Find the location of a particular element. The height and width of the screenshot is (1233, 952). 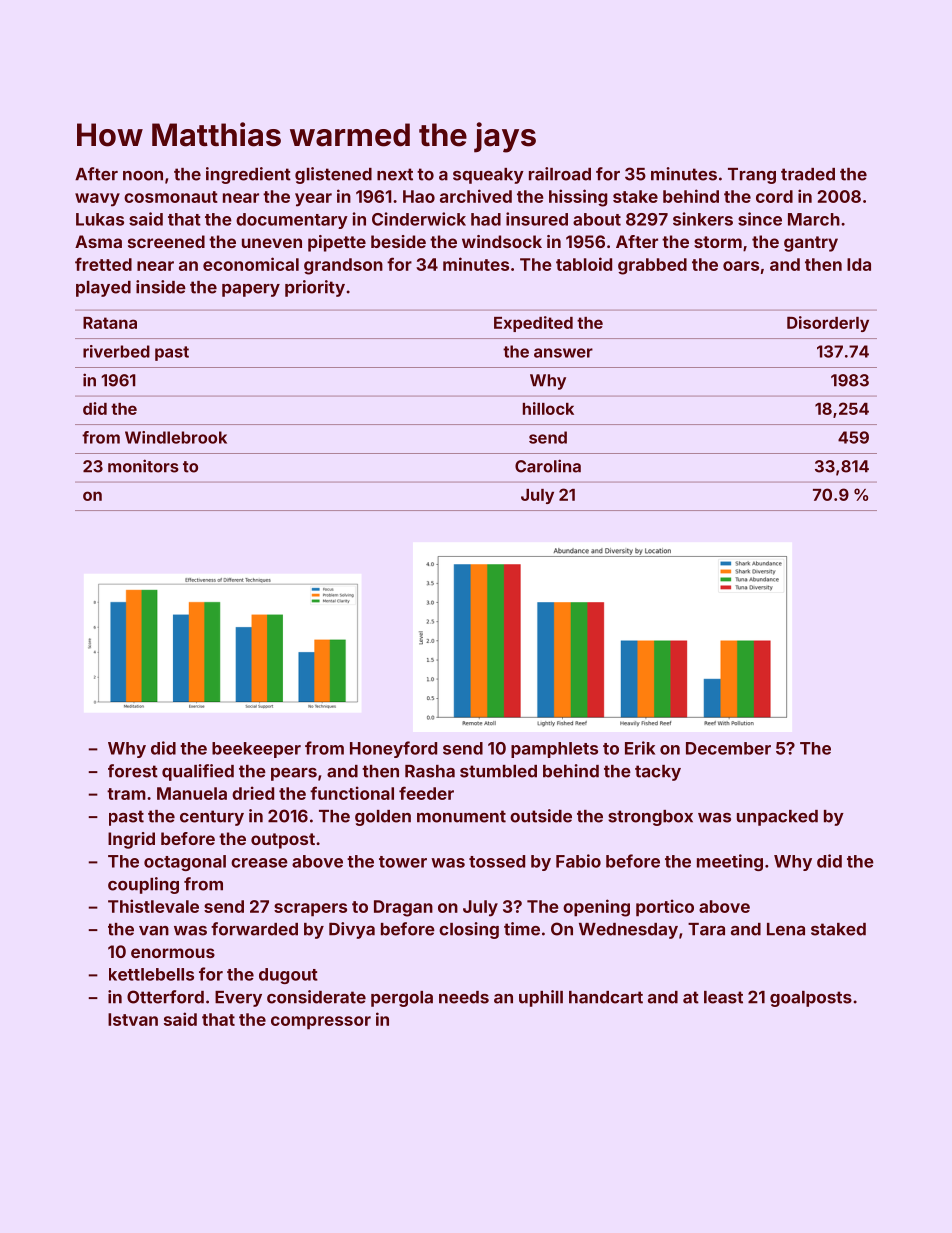

traded is located at coordinates (808, 174).
